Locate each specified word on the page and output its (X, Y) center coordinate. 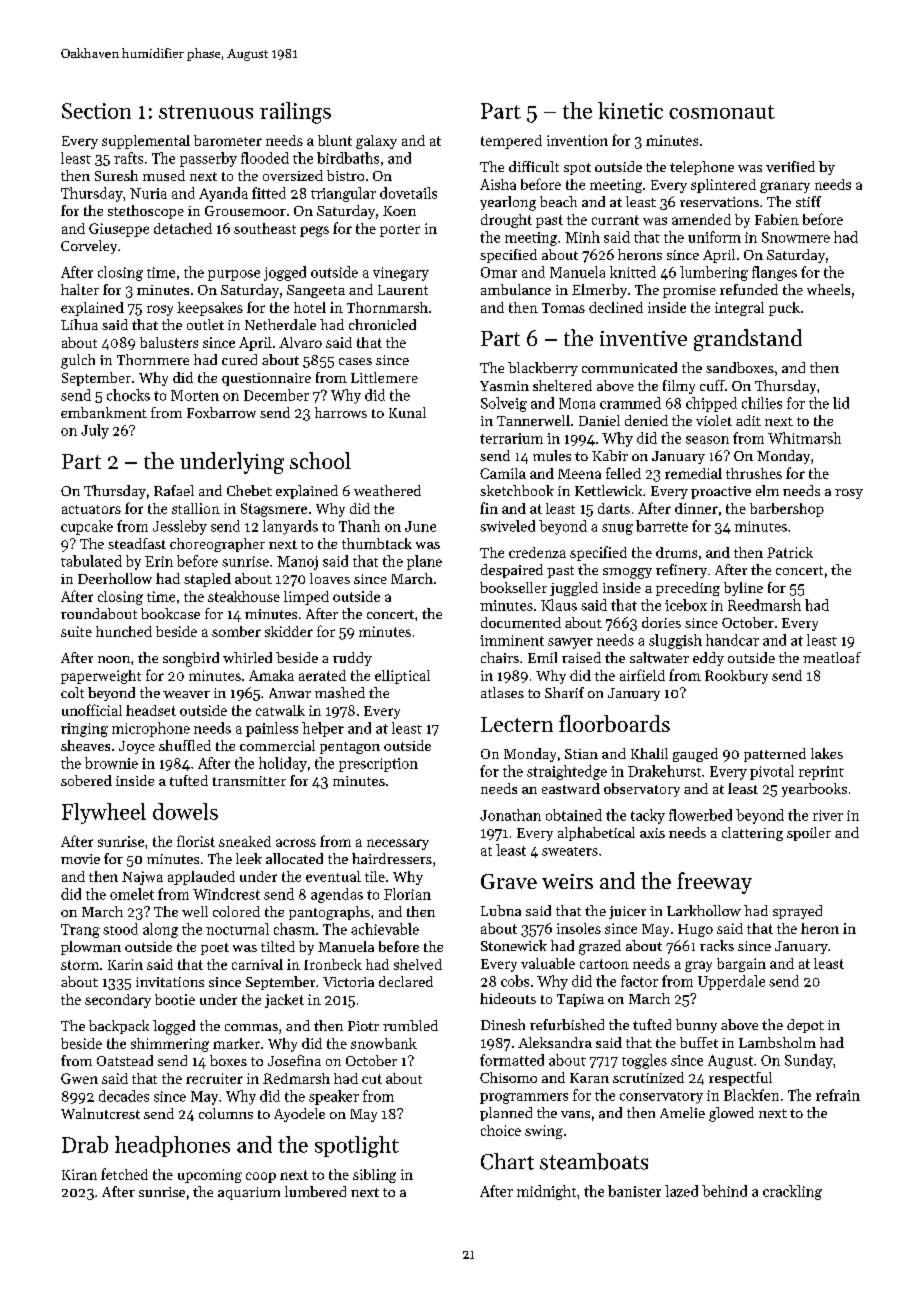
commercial (277, 745)
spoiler (809, 834)
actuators (91, 509)
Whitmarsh (804, 438)
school (320, 460)
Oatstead (125, 1060)
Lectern (517, 724)
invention (577, 140)
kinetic (630, 110)
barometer (228, 140)
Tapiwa (580, 1000)
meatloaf (832, 657)
